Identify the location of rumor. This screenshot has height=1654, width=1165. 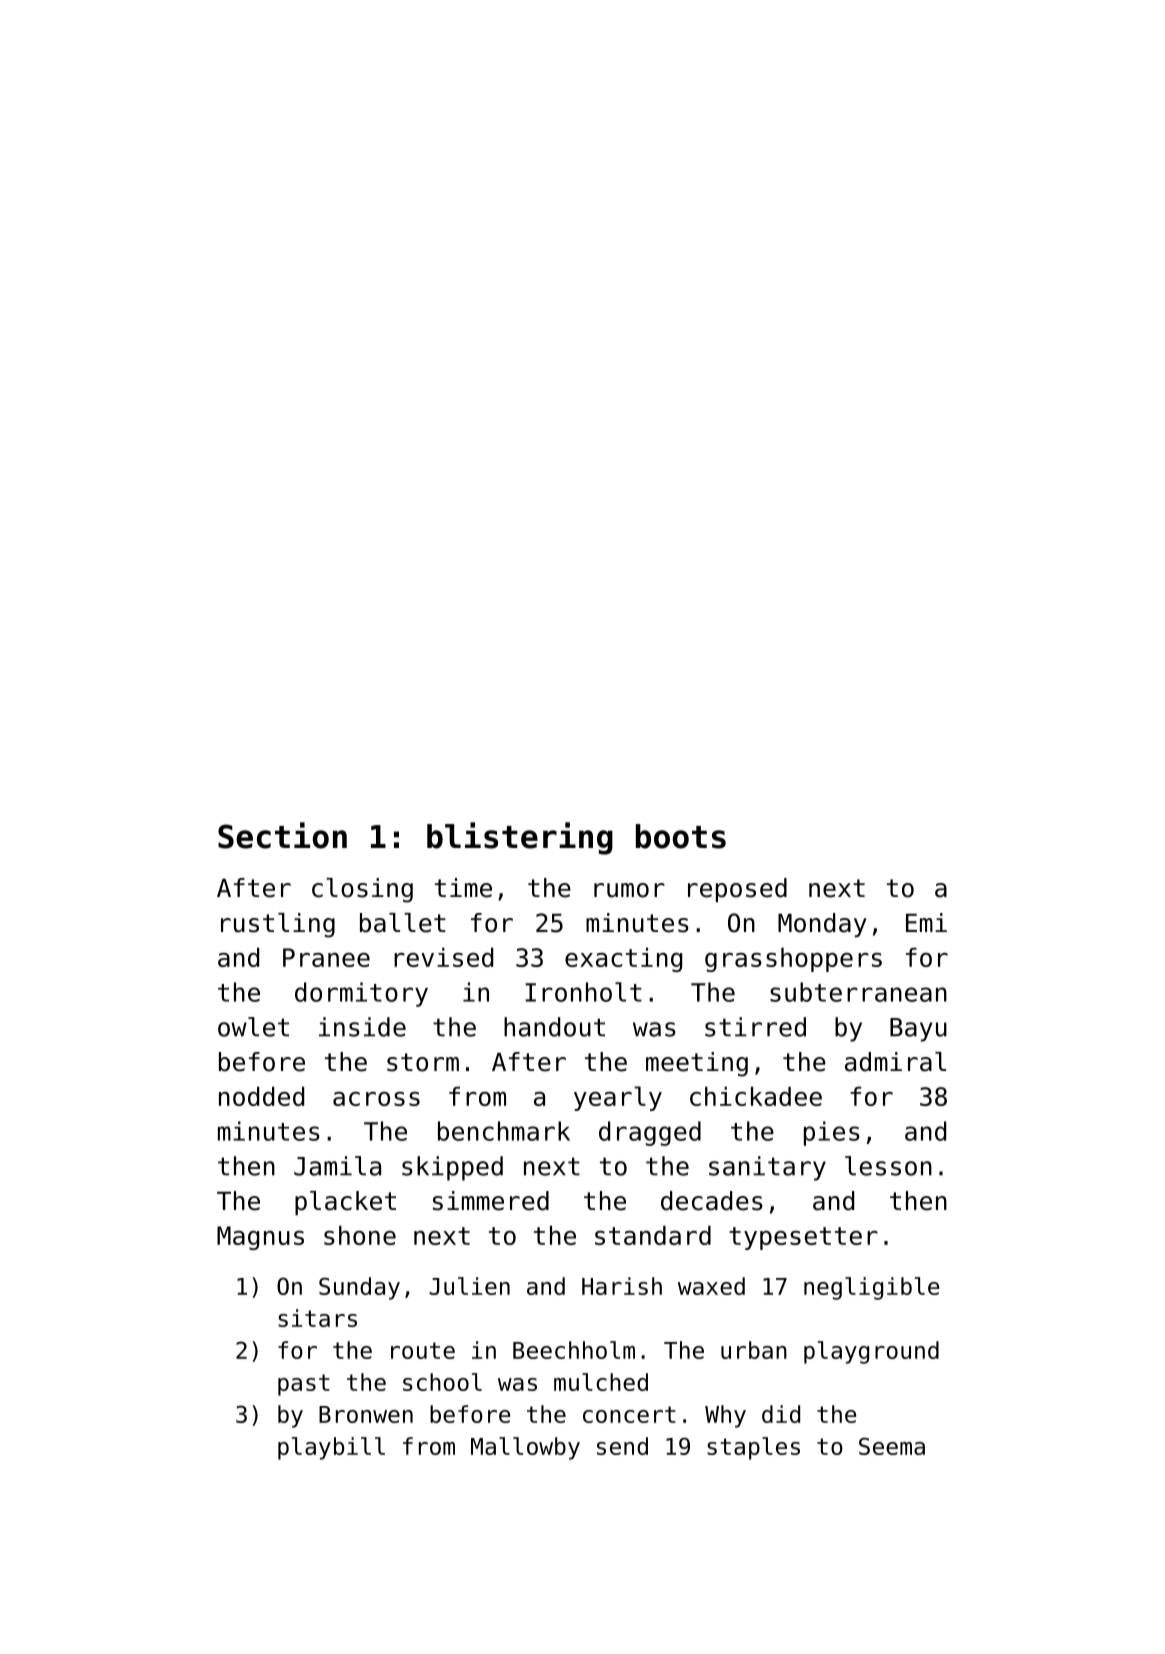
(629, 890).
